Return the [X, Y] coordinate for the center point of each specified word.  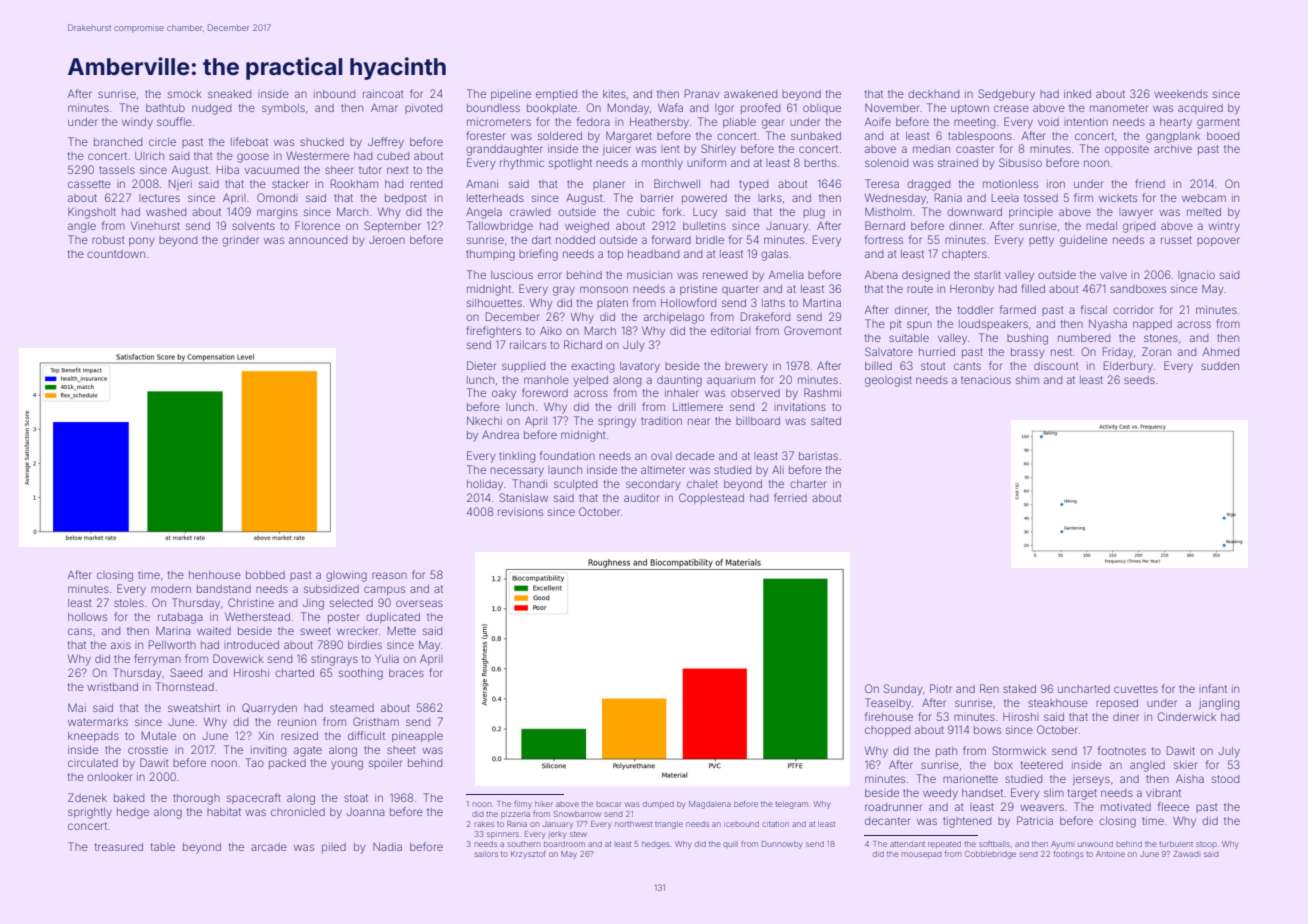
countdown [116, 254]
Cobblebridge [990, 855]
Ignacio [1196, 276]
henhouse [215, 575]
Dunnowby [782, 845]
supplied [523, 367]
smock [185, 94]
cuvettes [1136, 689]
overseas [419, 603]
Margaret [629, 137]
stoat [356, 798]
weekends [1181, 94]
